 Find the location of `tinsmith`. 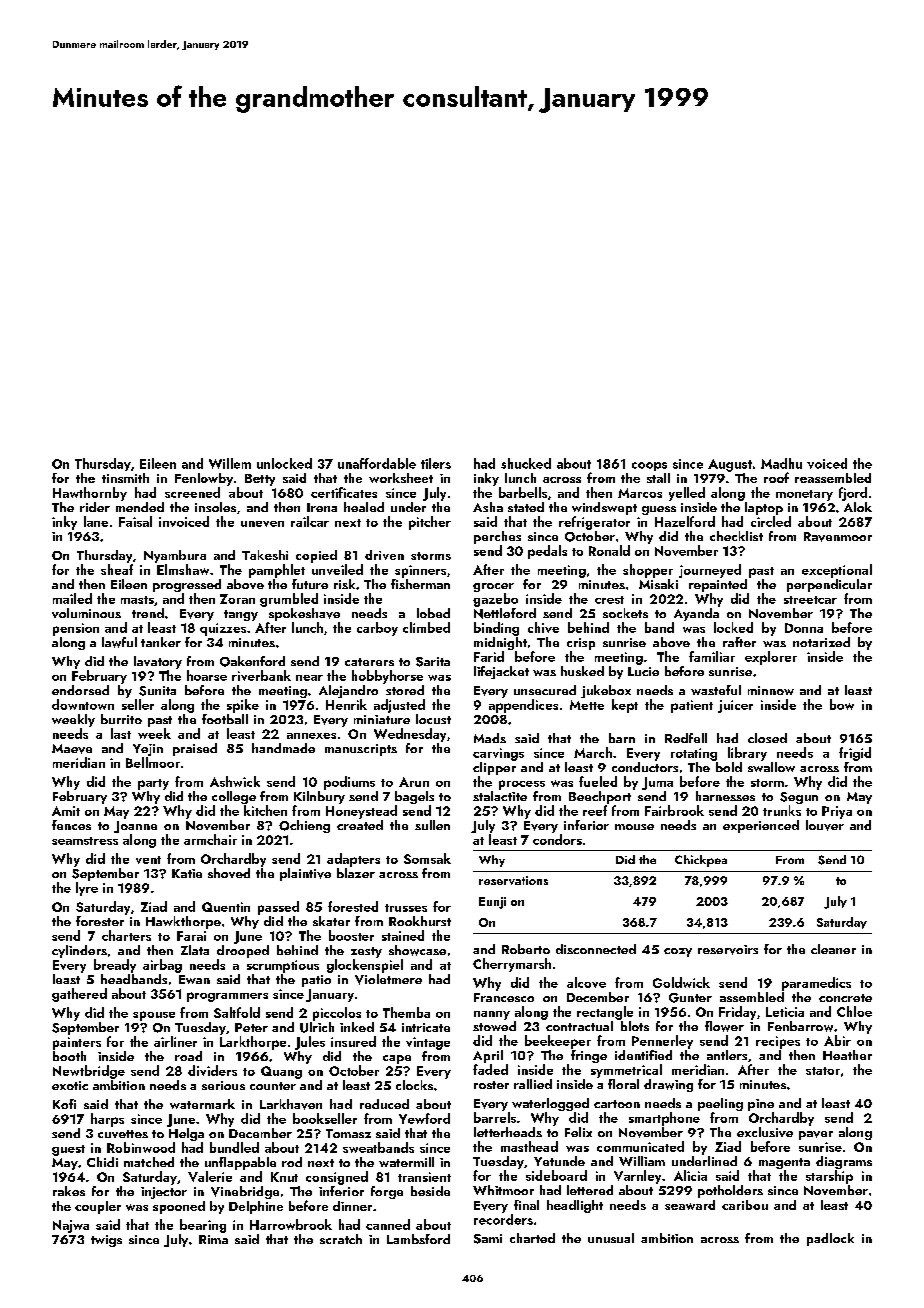

tinsmith is located at coordinates (125, 478).
